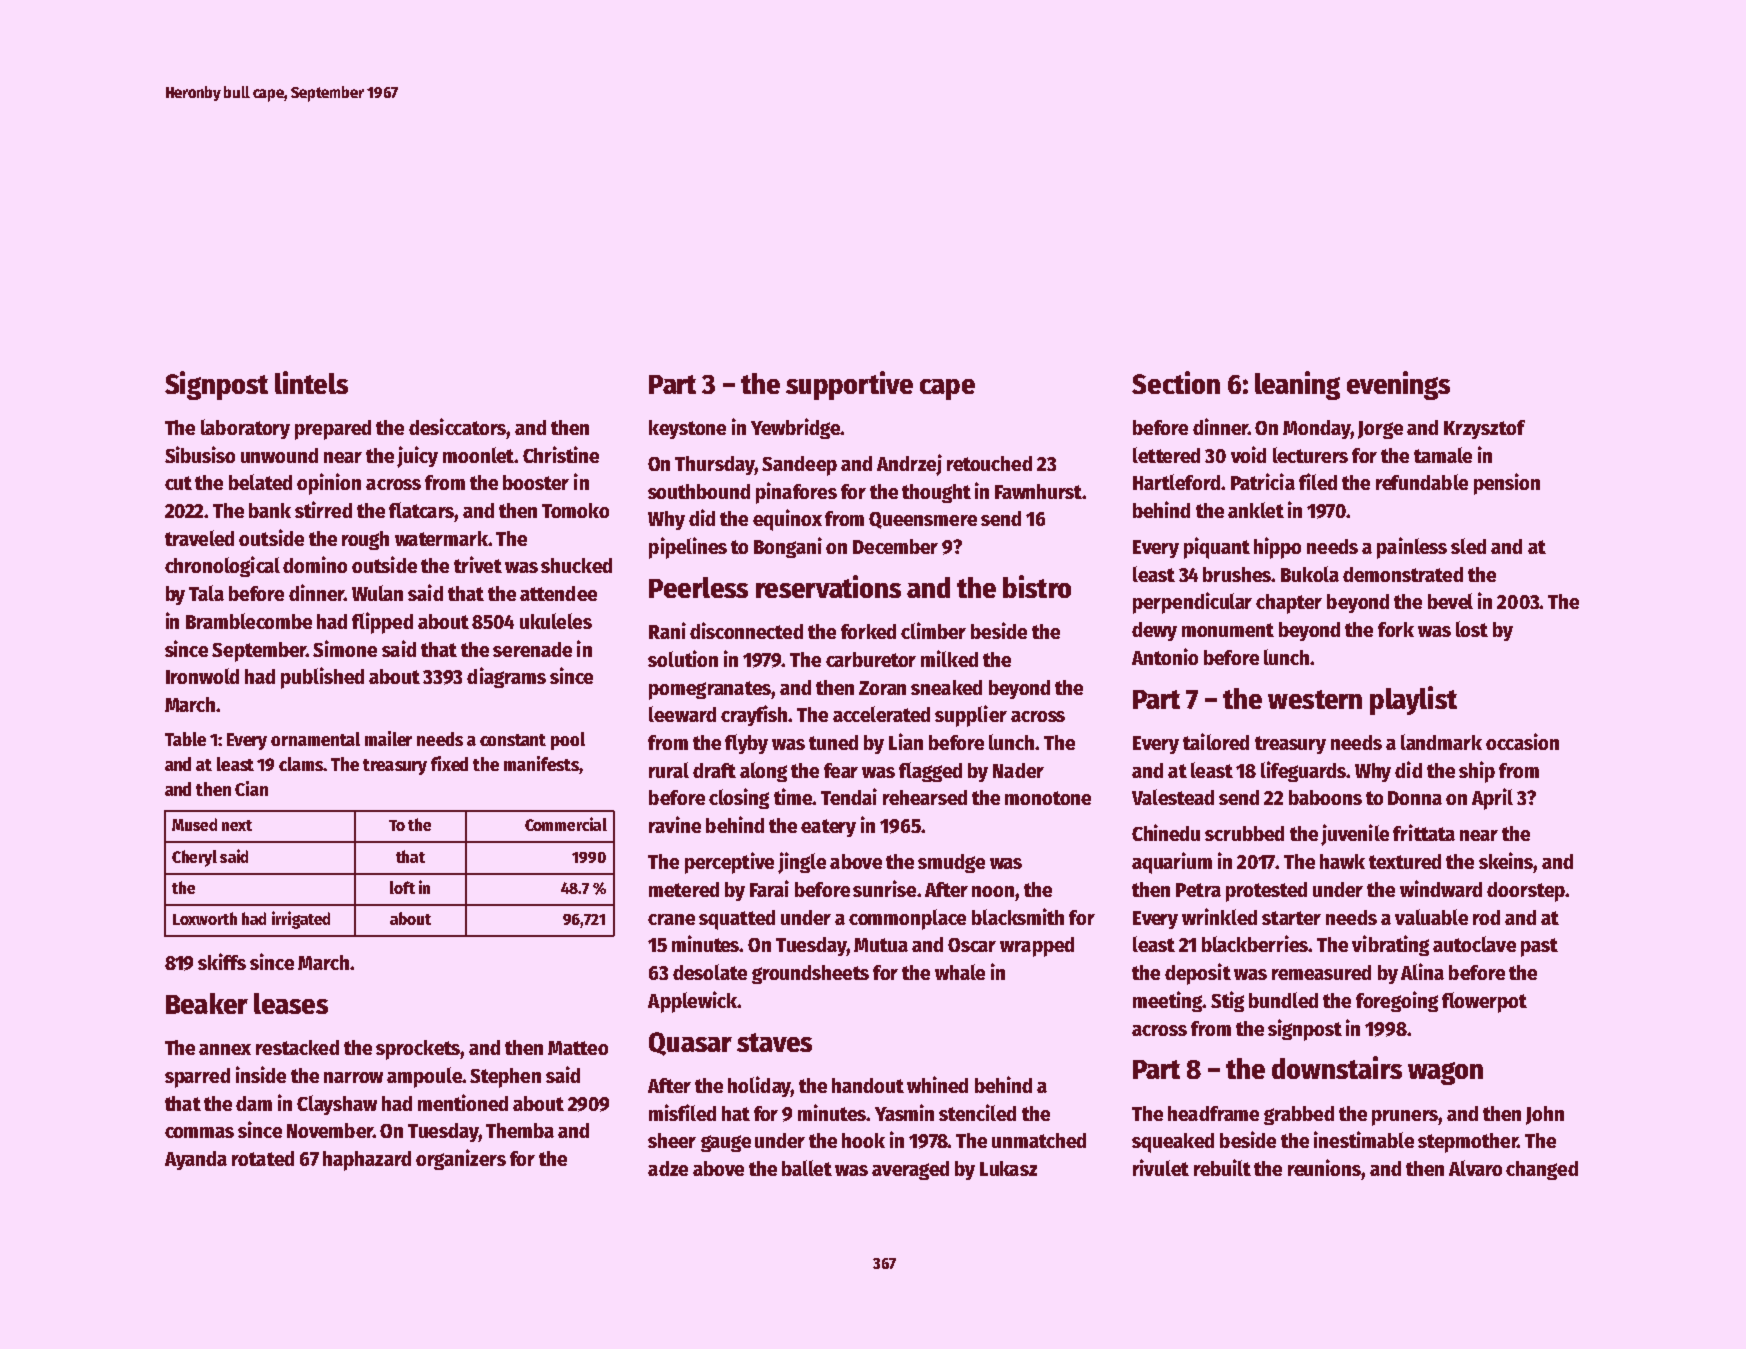  I want to click on playlist, so click(1413, 700).
